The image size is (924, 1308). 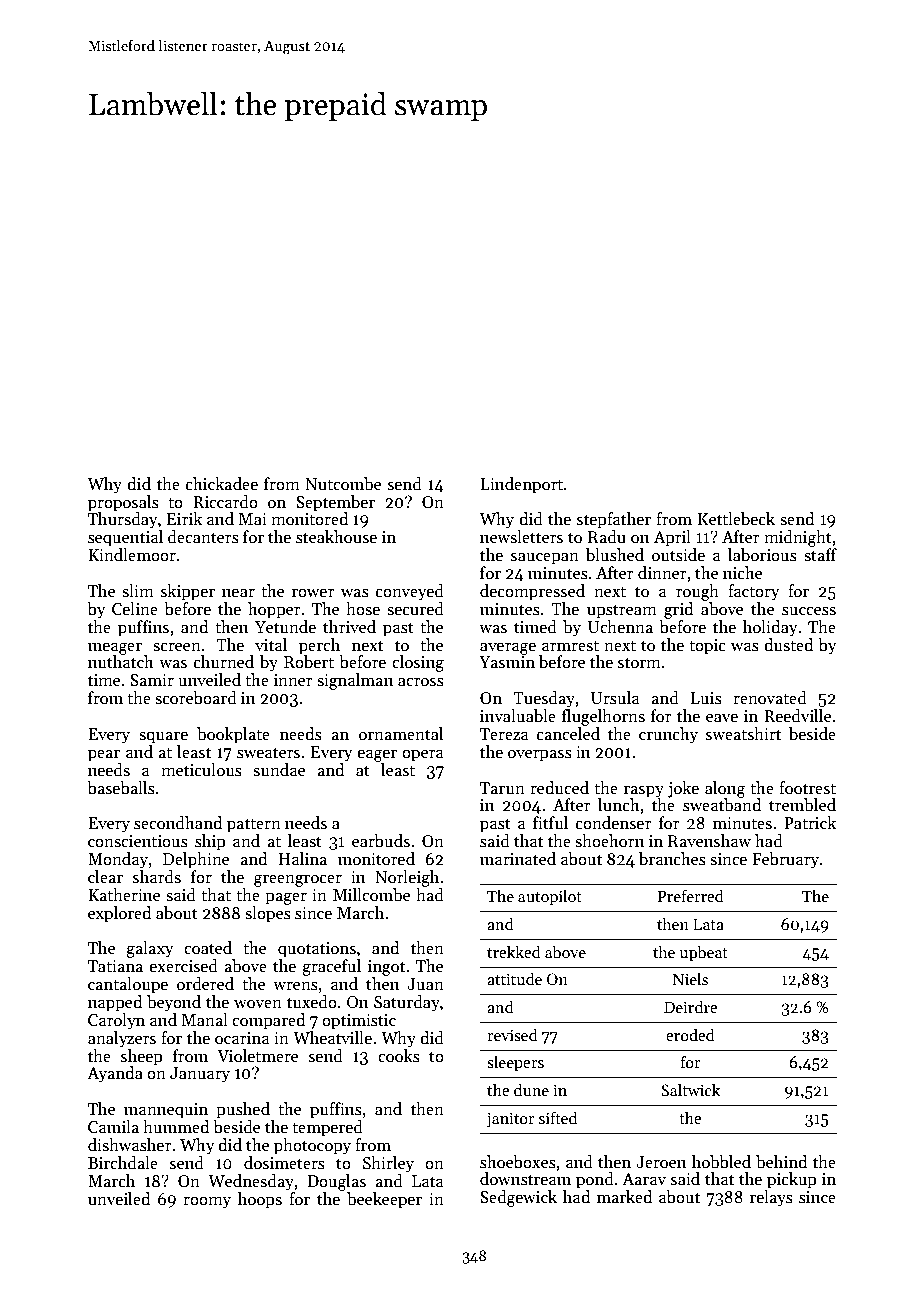 I want to click on skipper, so click(x=188, y=592).
